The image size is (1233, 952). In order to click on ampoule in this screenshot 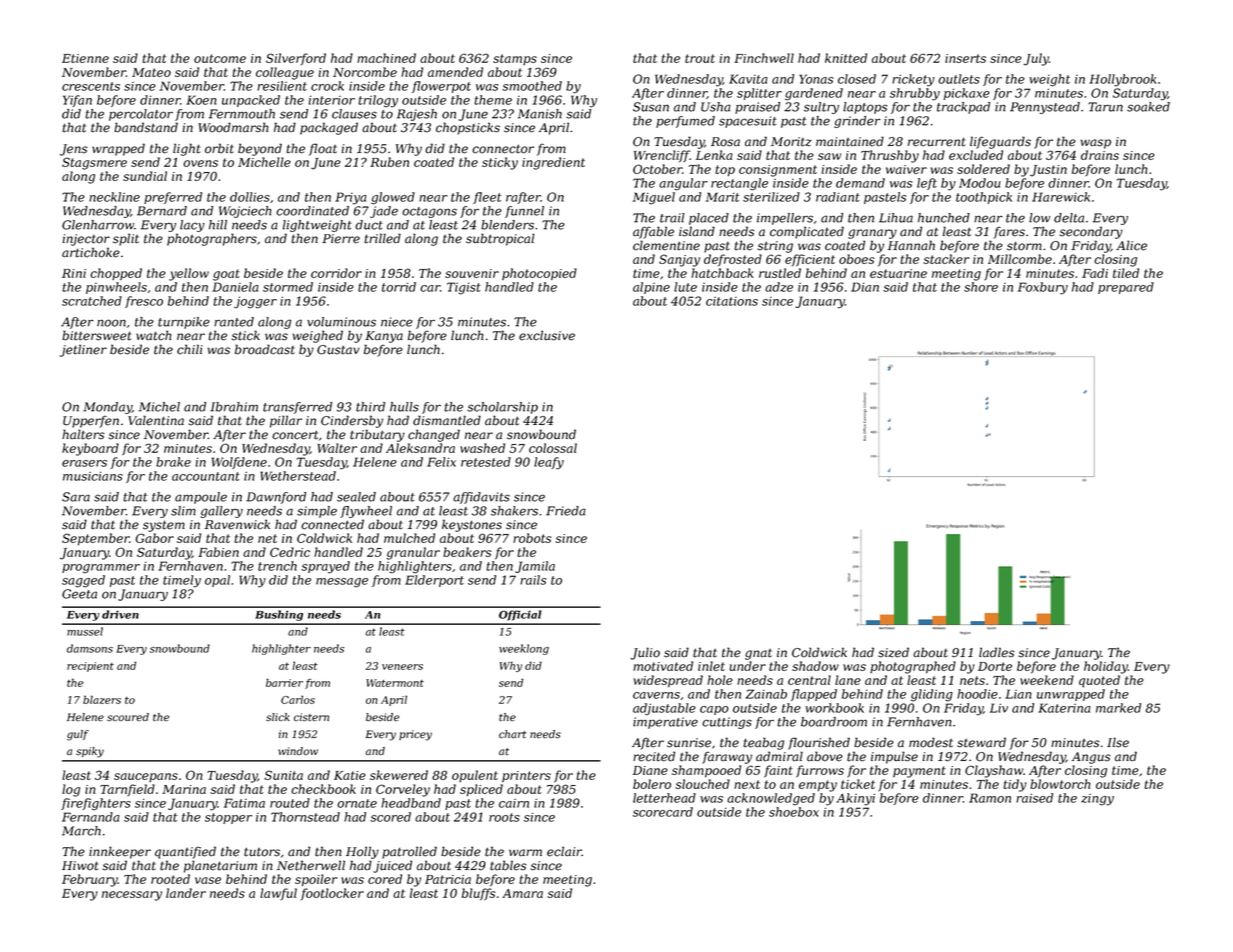, I will do `click(201, 498)`.
